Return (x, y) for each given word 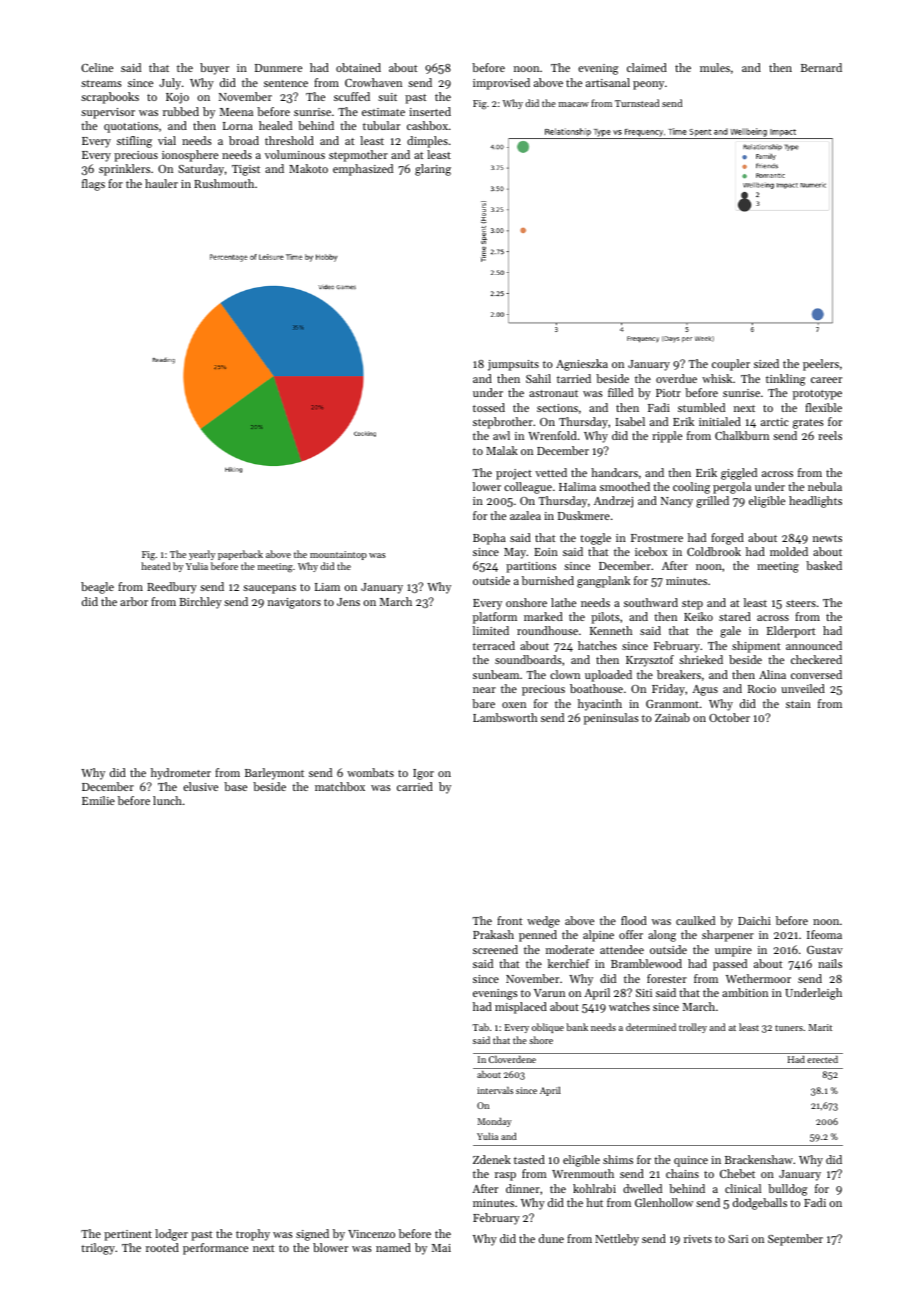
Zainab (672, 717)
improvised (501, 84)
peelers (821, 365)
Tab (480, 1027)
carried (415, 786)
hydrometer (181, 774)
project (514, 474)
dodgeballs (760, 1204)
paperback (240, 555)
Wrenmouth (583, 1173)
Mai (441, 1248)
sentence (286, 83)
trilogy (98, 1249)
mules (715, 67)
